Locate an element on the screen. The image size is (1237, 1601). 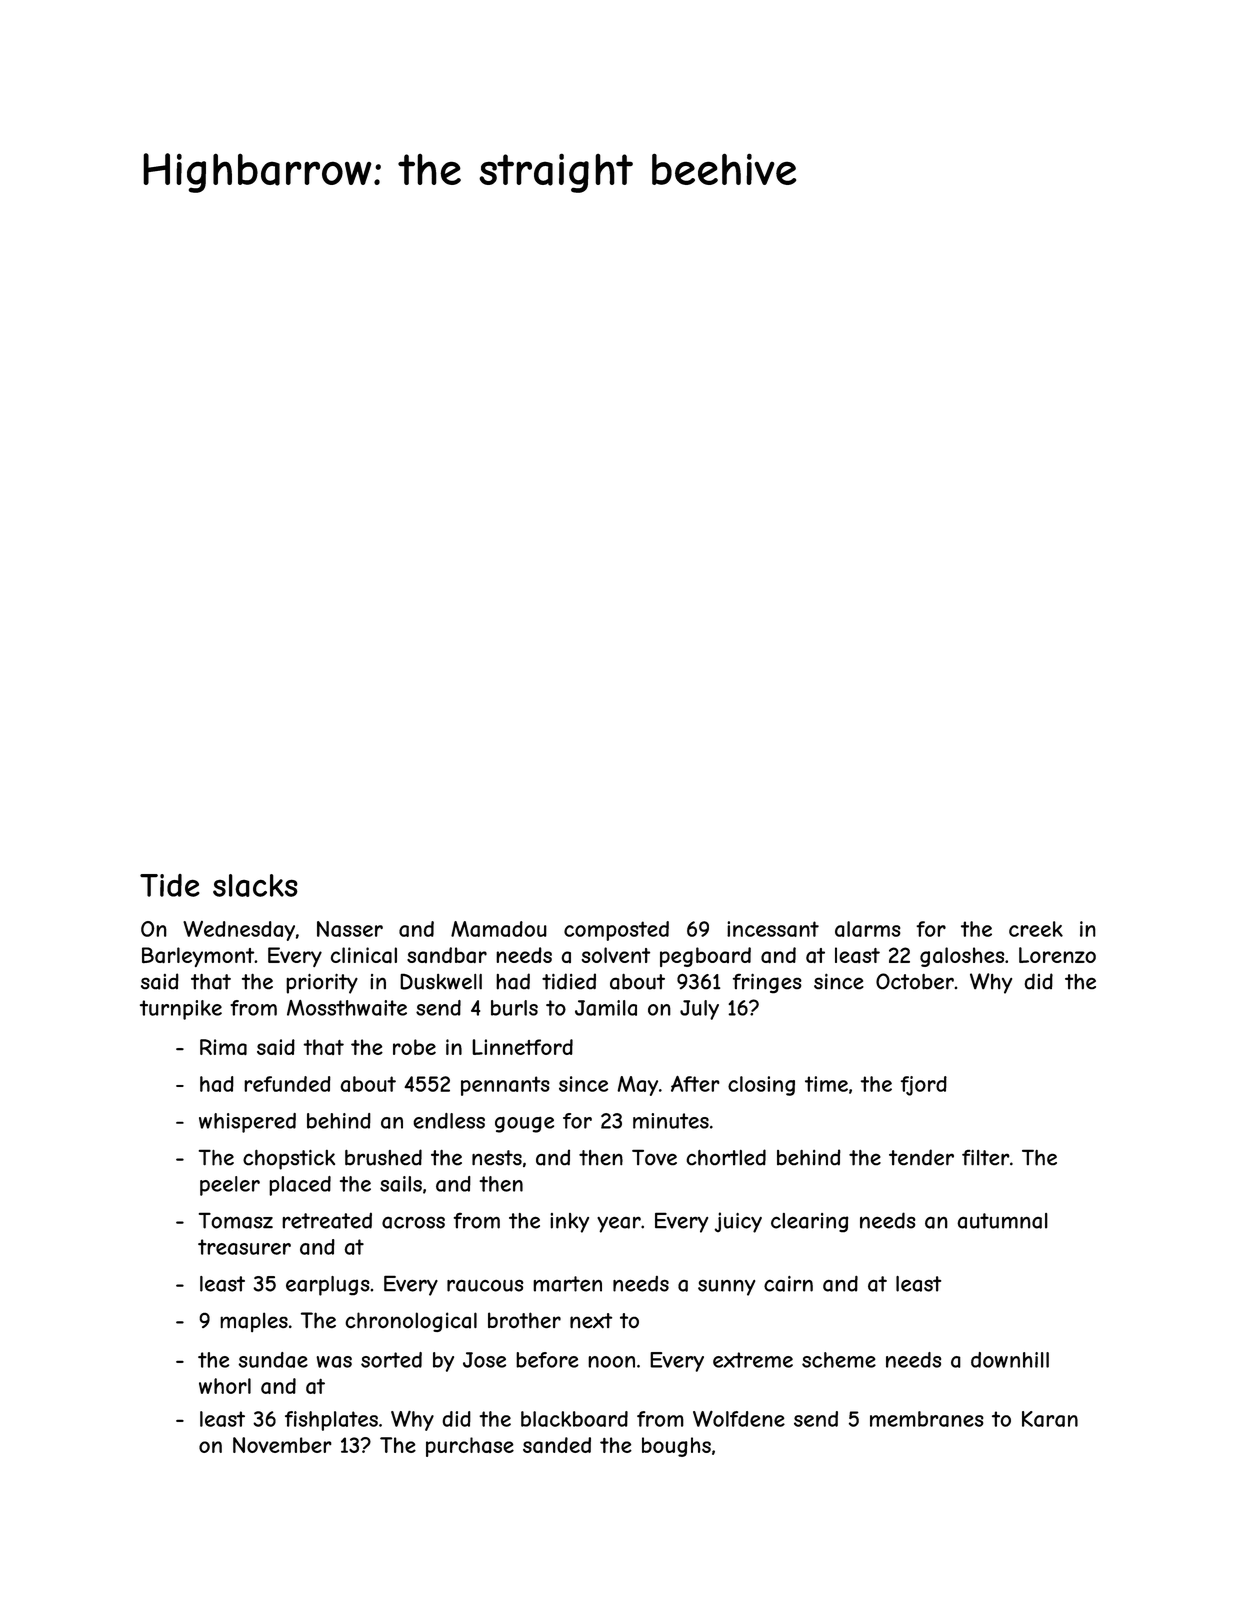
refunded is located at coordinates (287, 1084).
